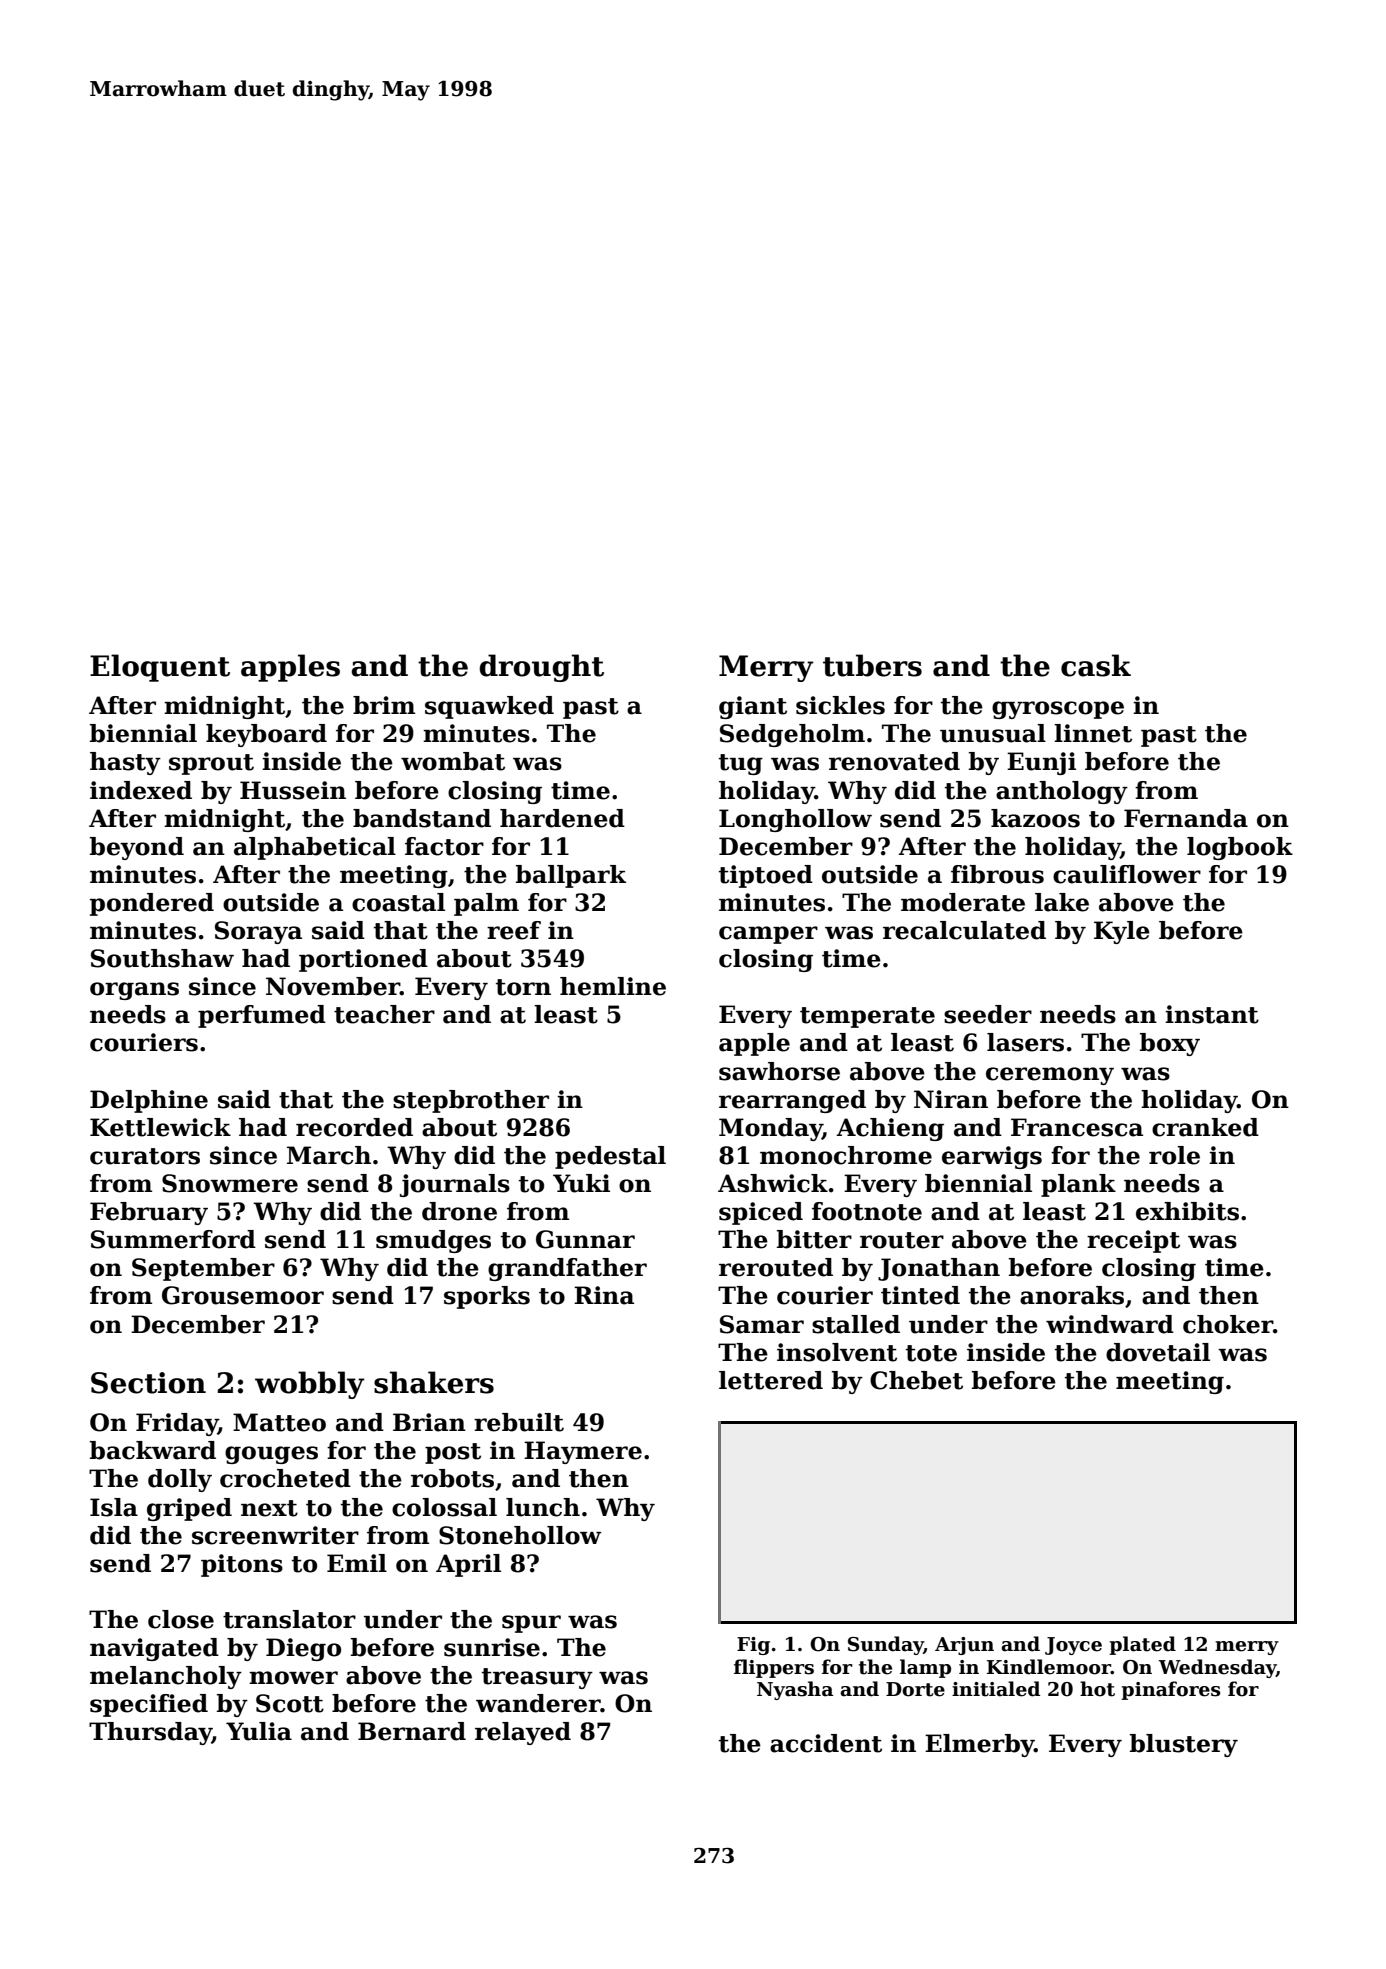  Describe the element at coordinates (166, 1677) in the screenshot. I see `melancholy` at that location.
